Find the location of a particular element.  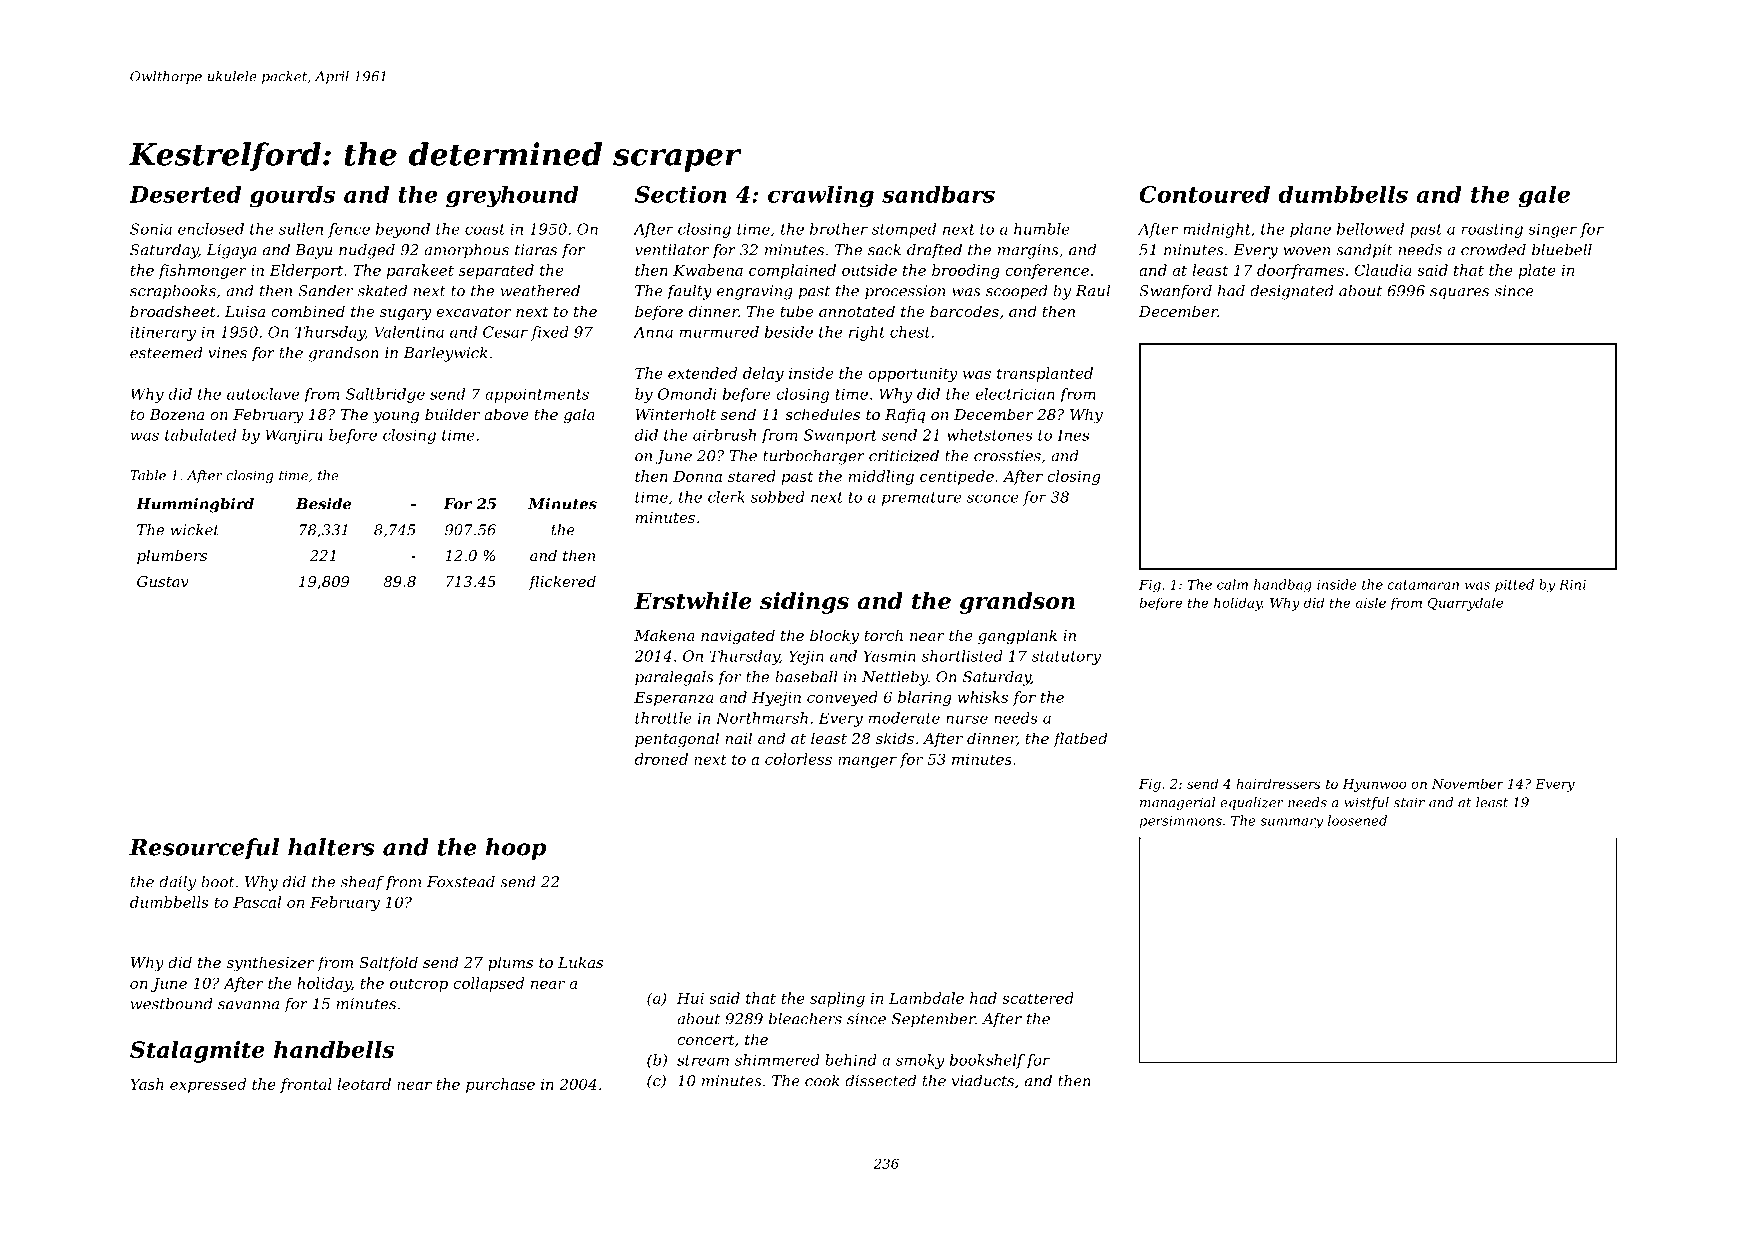

viaducts is located at coordinates (983, 1081).
